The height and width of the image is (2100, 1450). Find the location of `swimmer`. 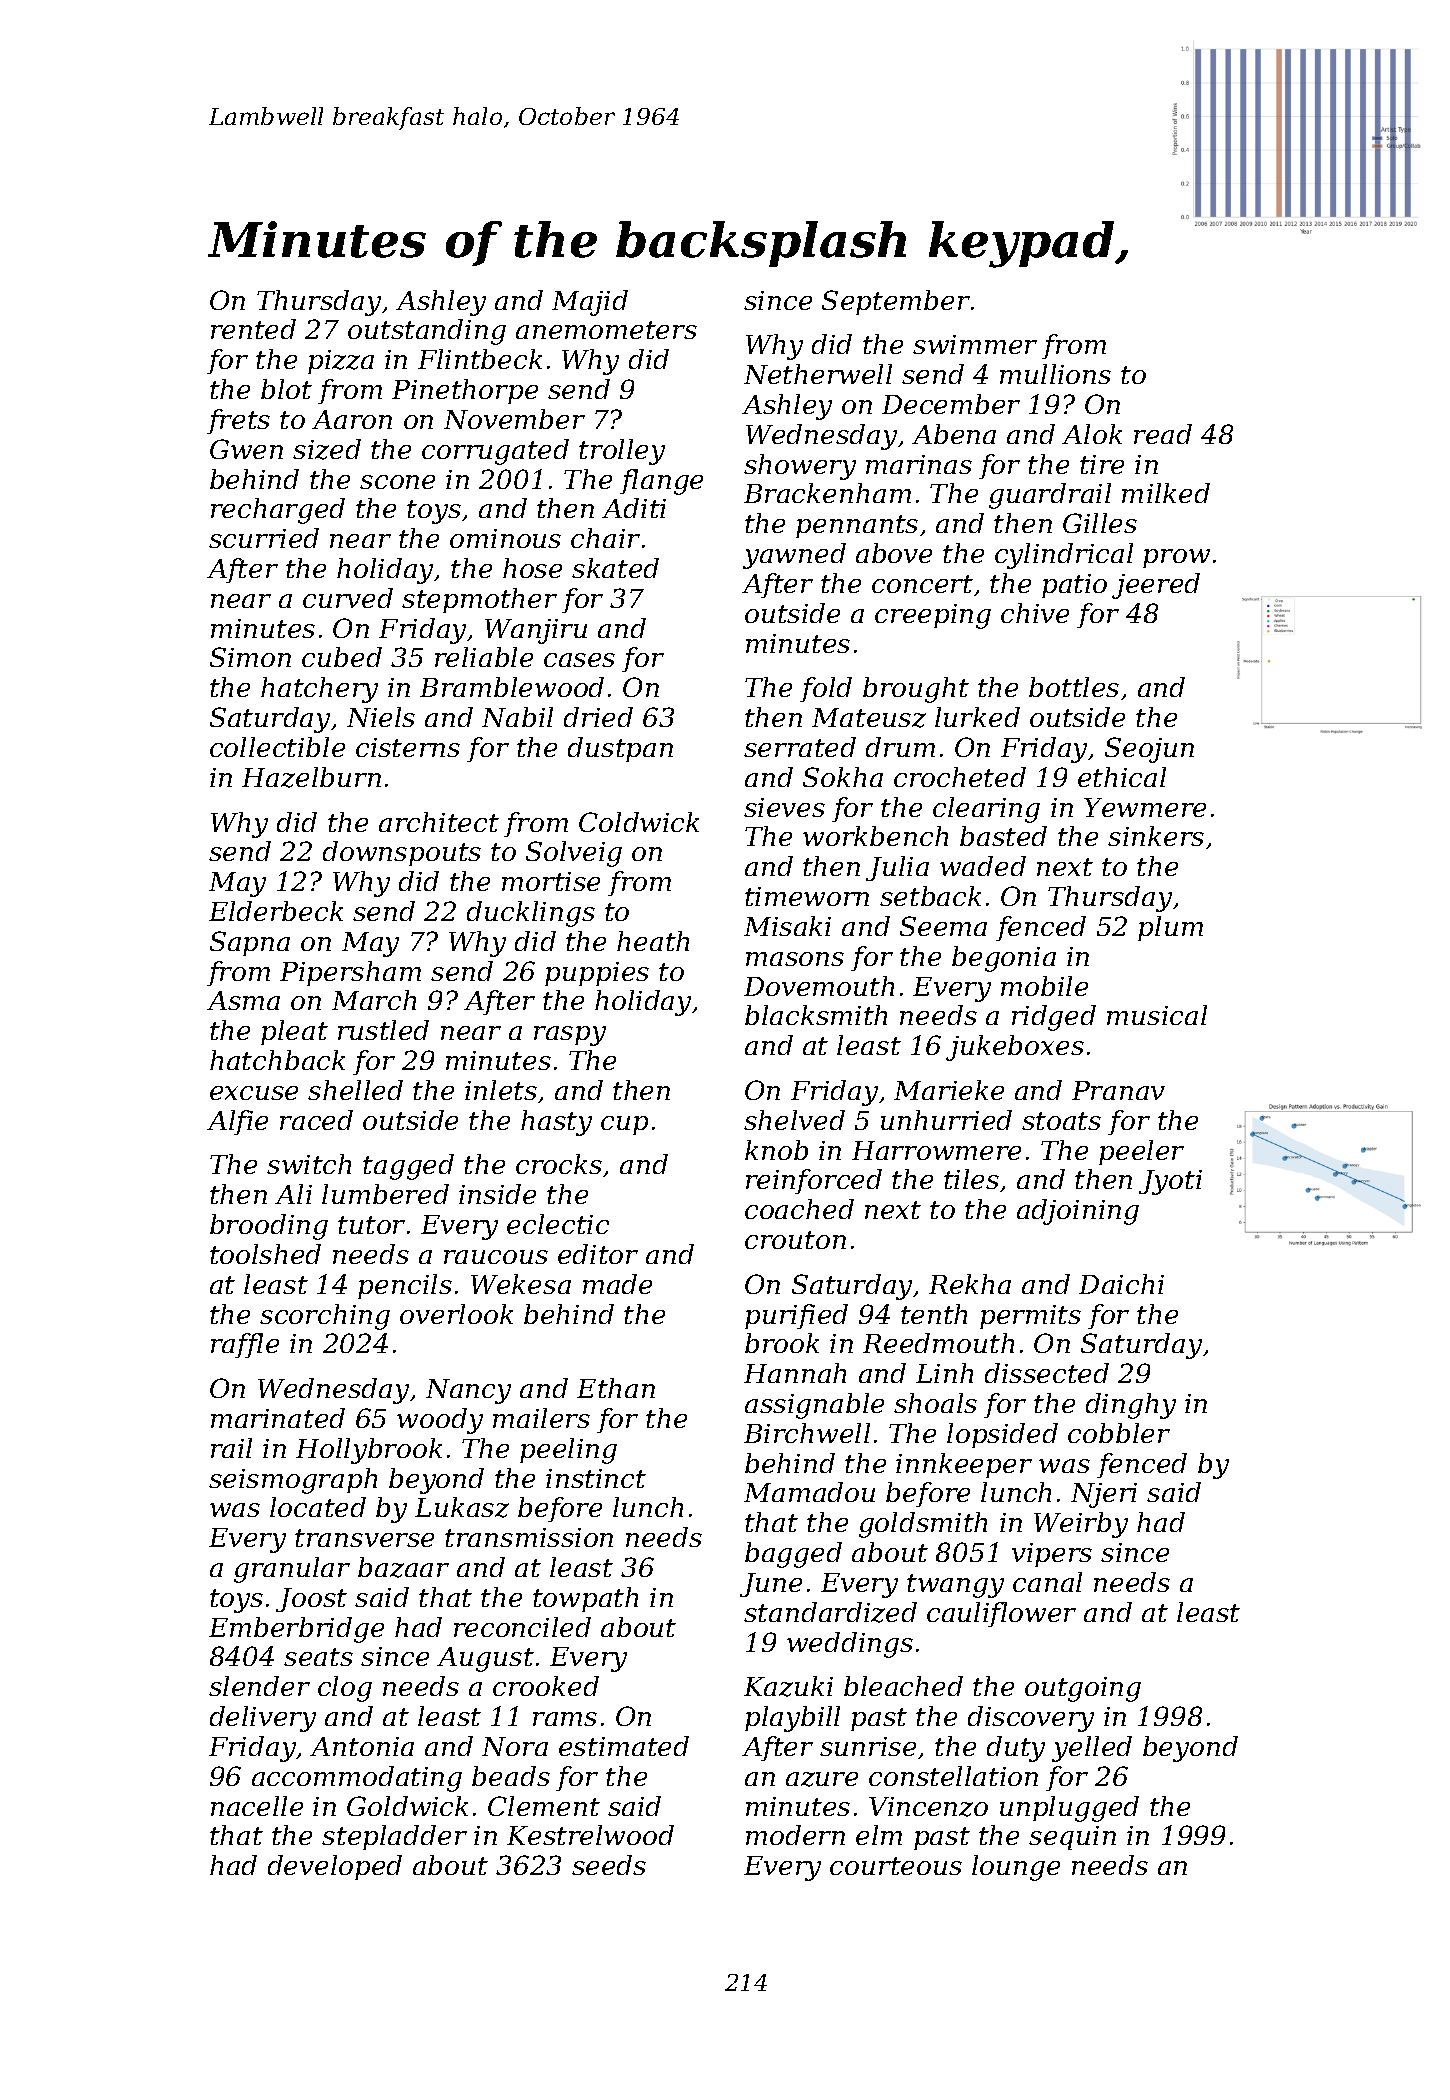

swimmer is located at coordinates (975, 344).
